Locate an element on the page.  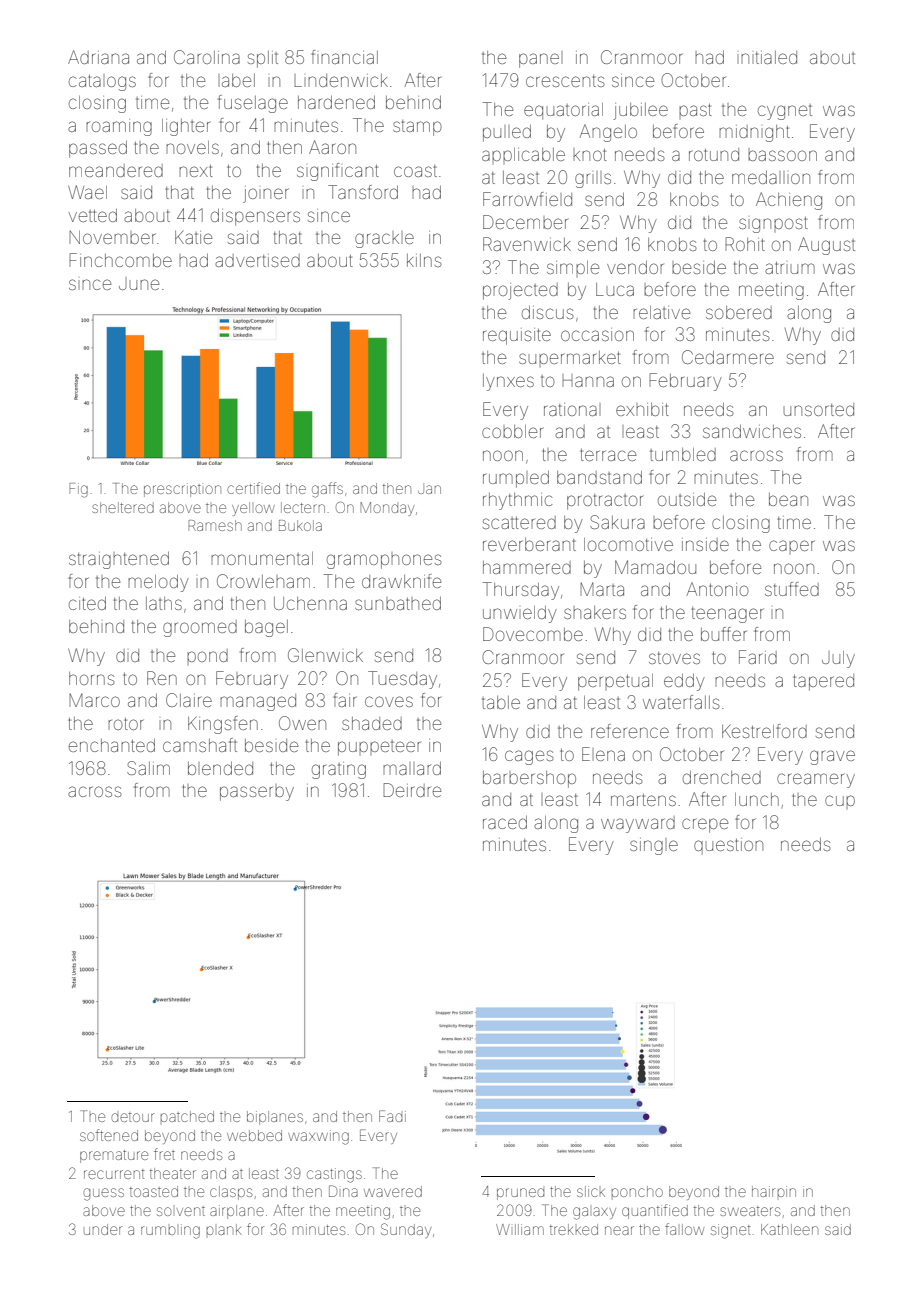
joiner is located at coordinates (266, 194).
